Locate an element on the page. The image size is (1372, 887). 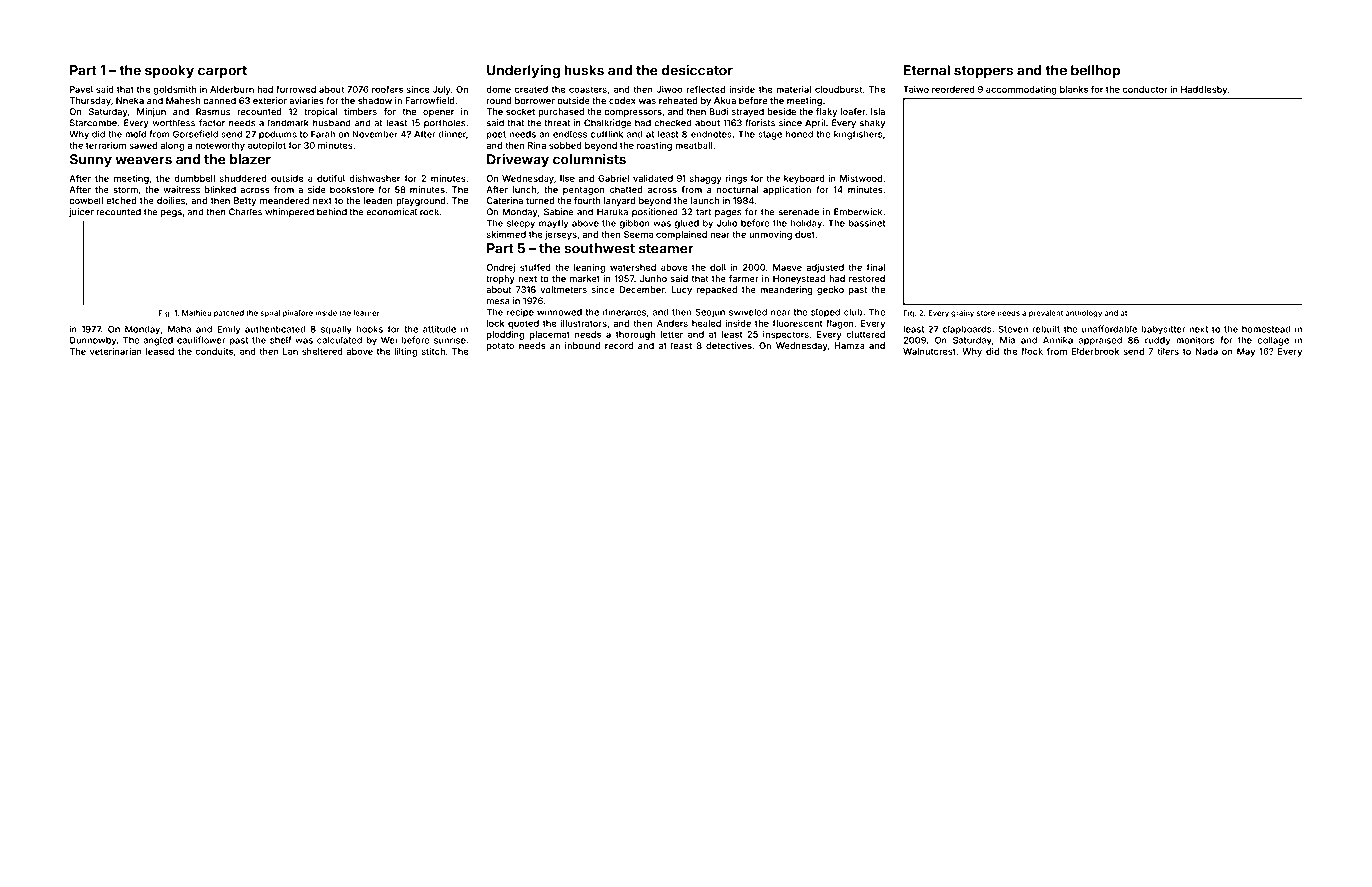
grainy is located at coordinates (962, 314).
